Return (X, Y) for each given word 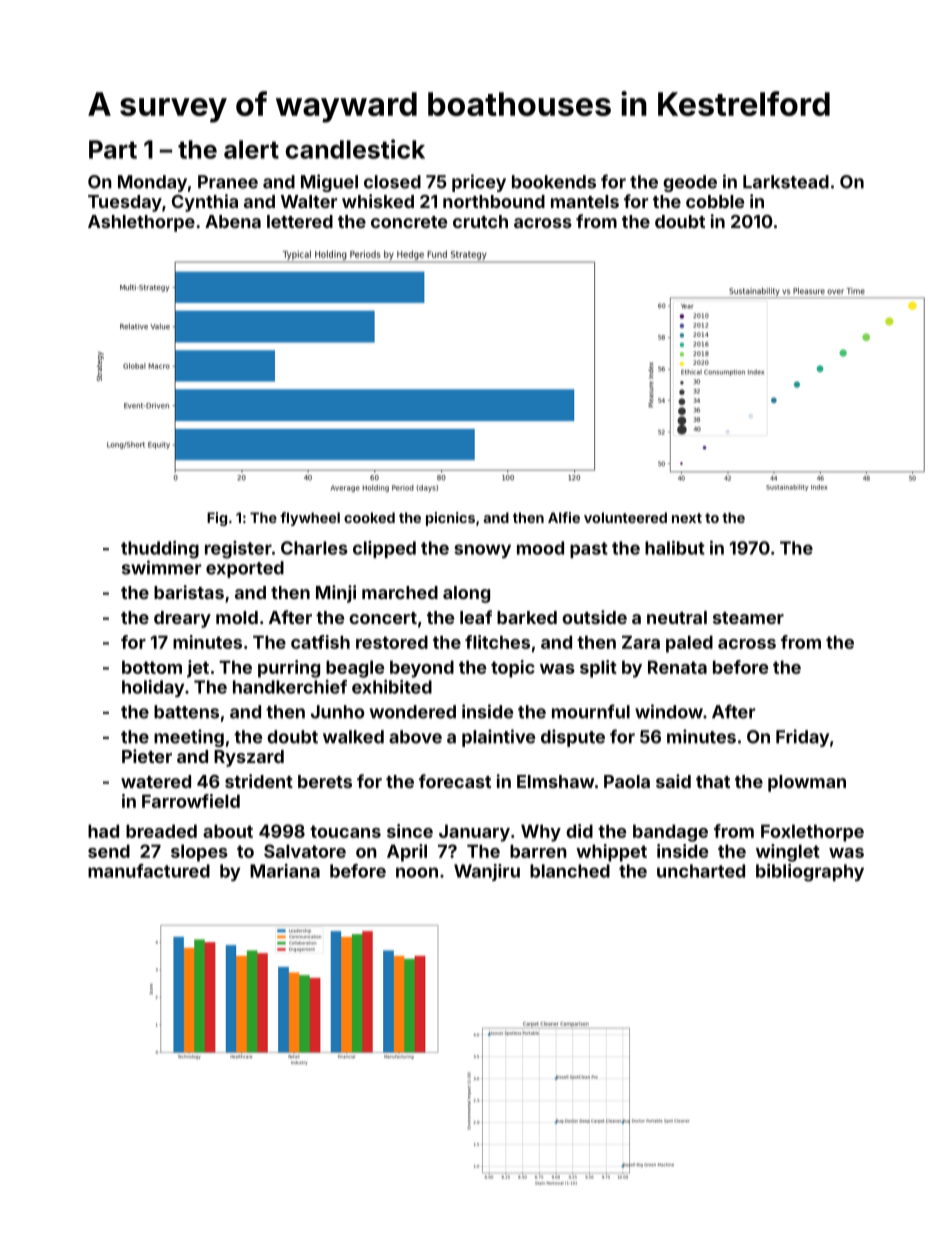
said (673, 781)
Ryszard (249, 758)
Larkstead (786, 182)
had (103, 831)
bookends (554, 182)
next (687, 518)
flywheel (310, 519)
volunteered (625, 517)
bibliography (810, 873)
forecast (455, 781)
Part (113, 149)
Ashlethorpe (141, 223)
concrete (409, 222)
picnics (450, 519)
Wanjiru (487, 872)
